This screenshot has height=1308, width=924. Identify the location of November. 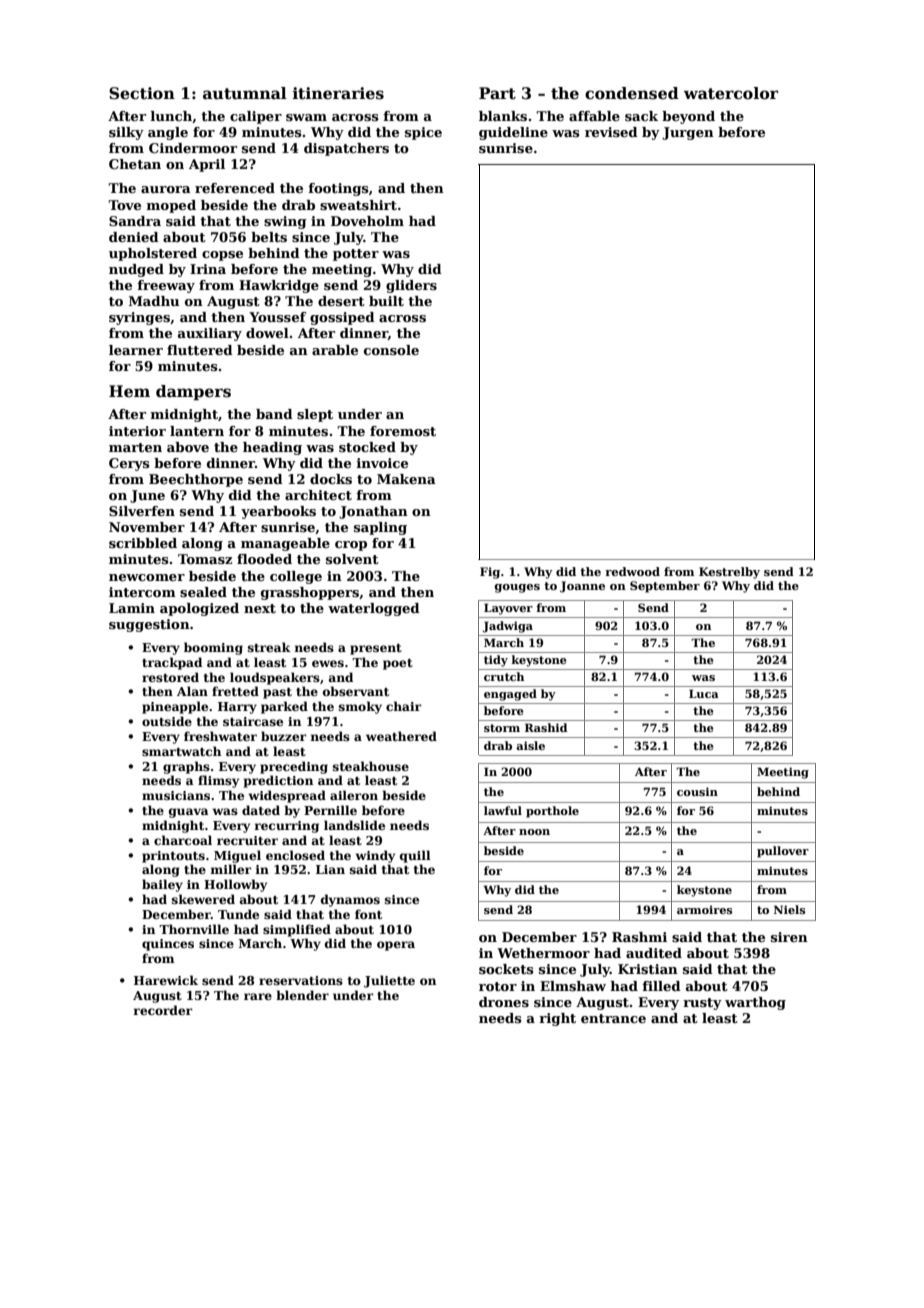
(147, 527).
